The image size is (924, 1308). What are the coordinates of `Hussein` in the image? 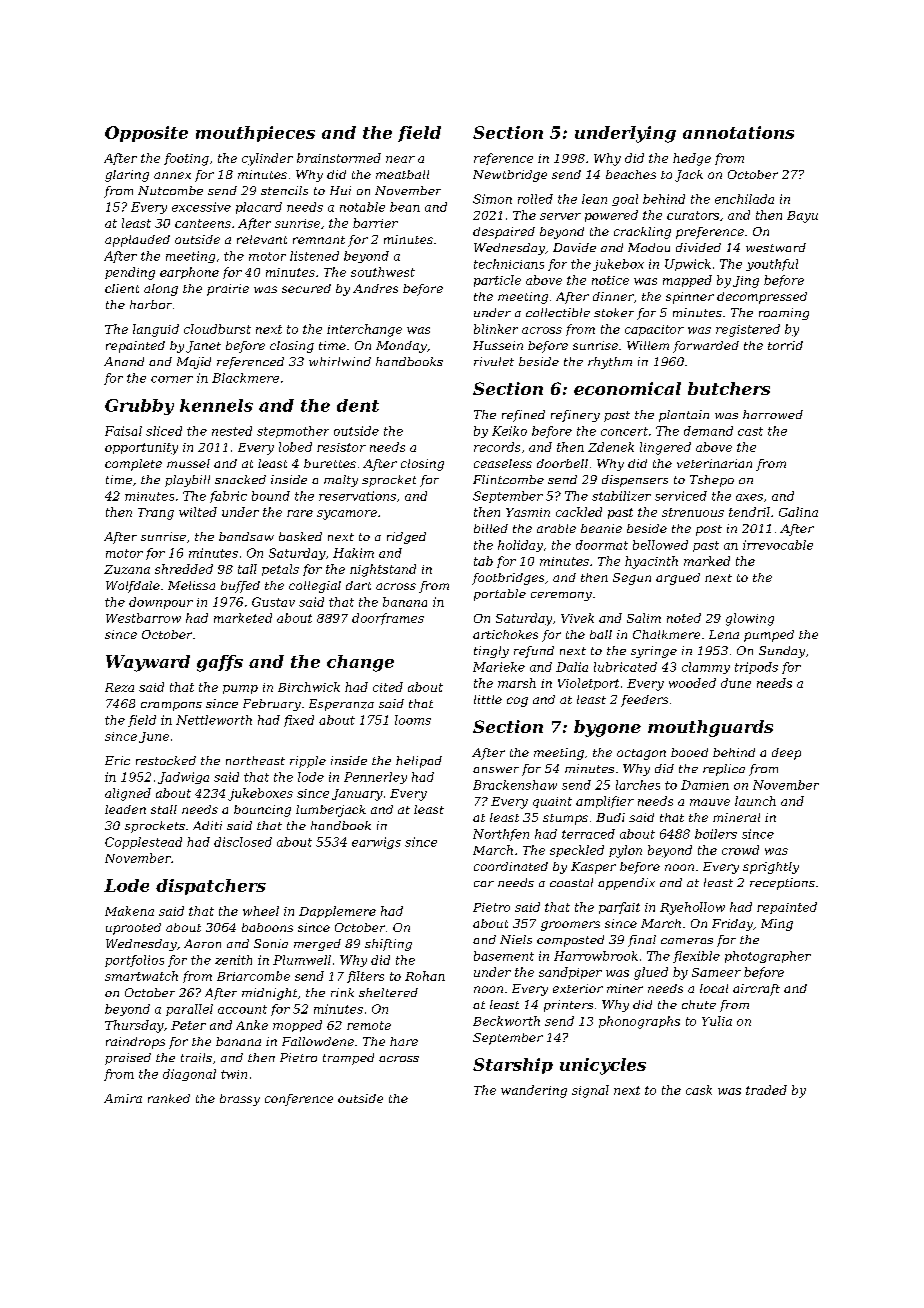 It's located at (498, 345).
